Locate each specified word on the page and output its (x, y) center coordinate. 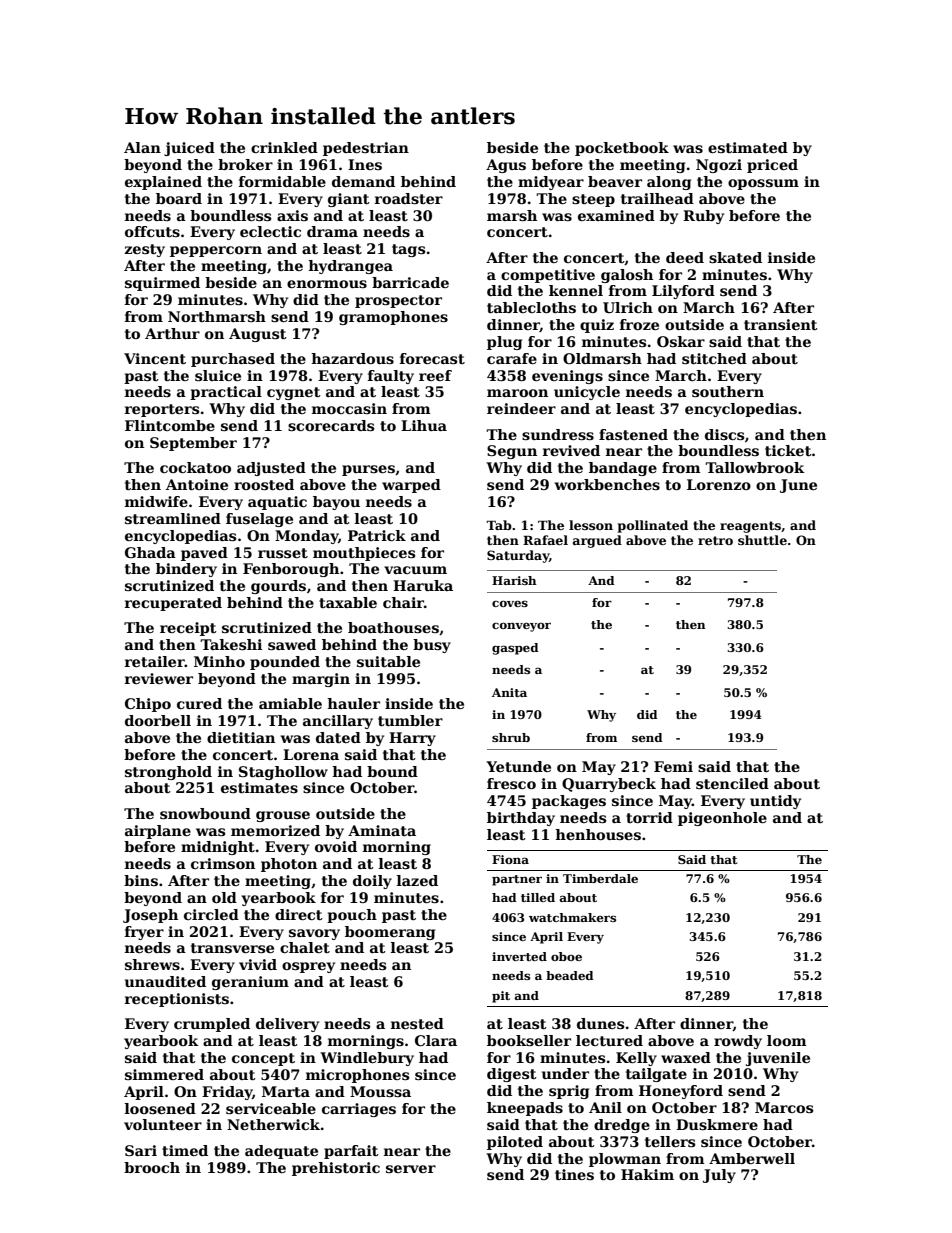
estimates (259, 787)
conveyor (521, 627)
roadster (409, 198)
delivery (287, 1025)
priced (772, 166)
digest (512, 1075)
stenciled (732, 783)
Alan (142, 147)
